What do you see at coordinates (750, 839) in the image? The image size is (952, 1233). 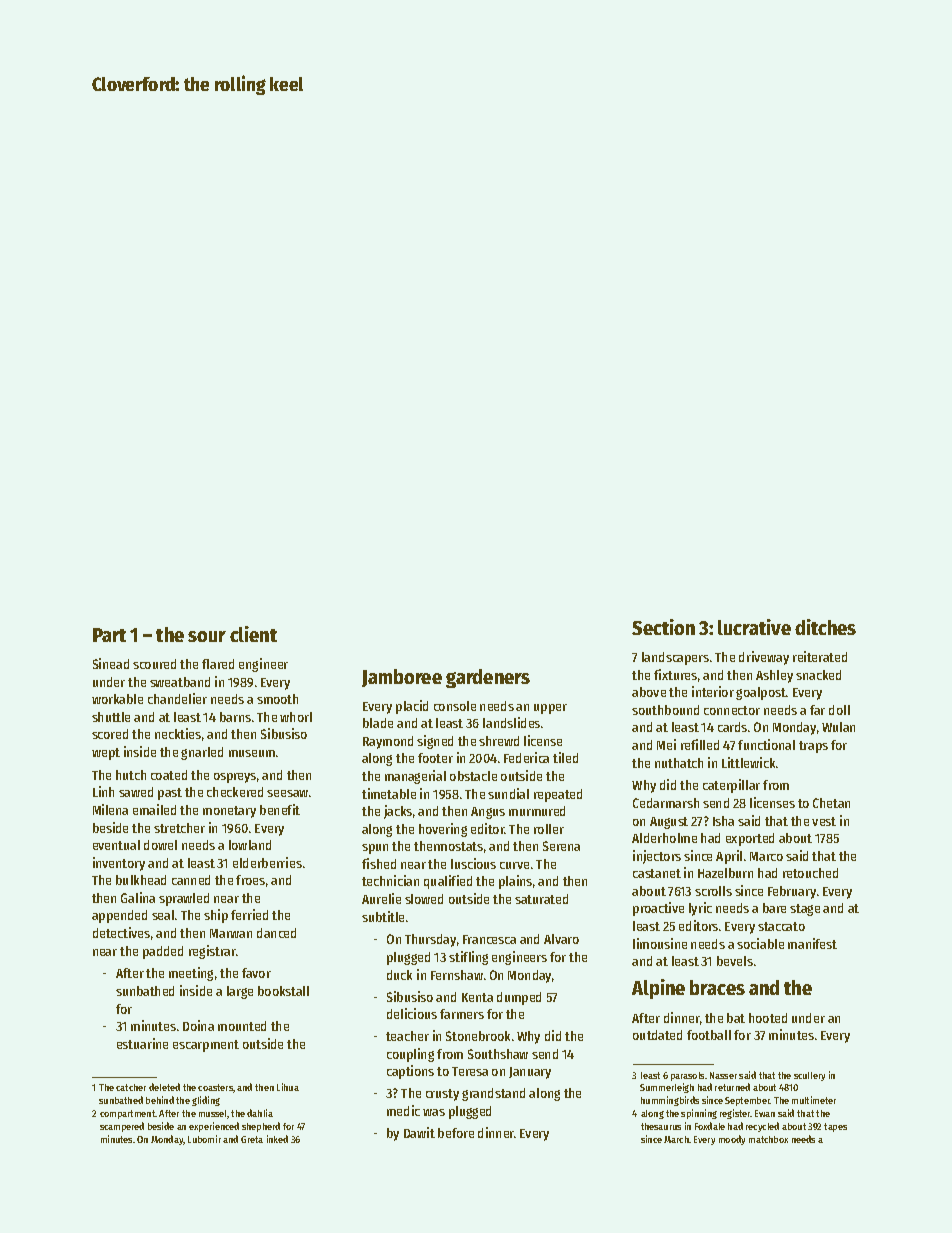 I see `exported` at bounding box center [750, 839].
